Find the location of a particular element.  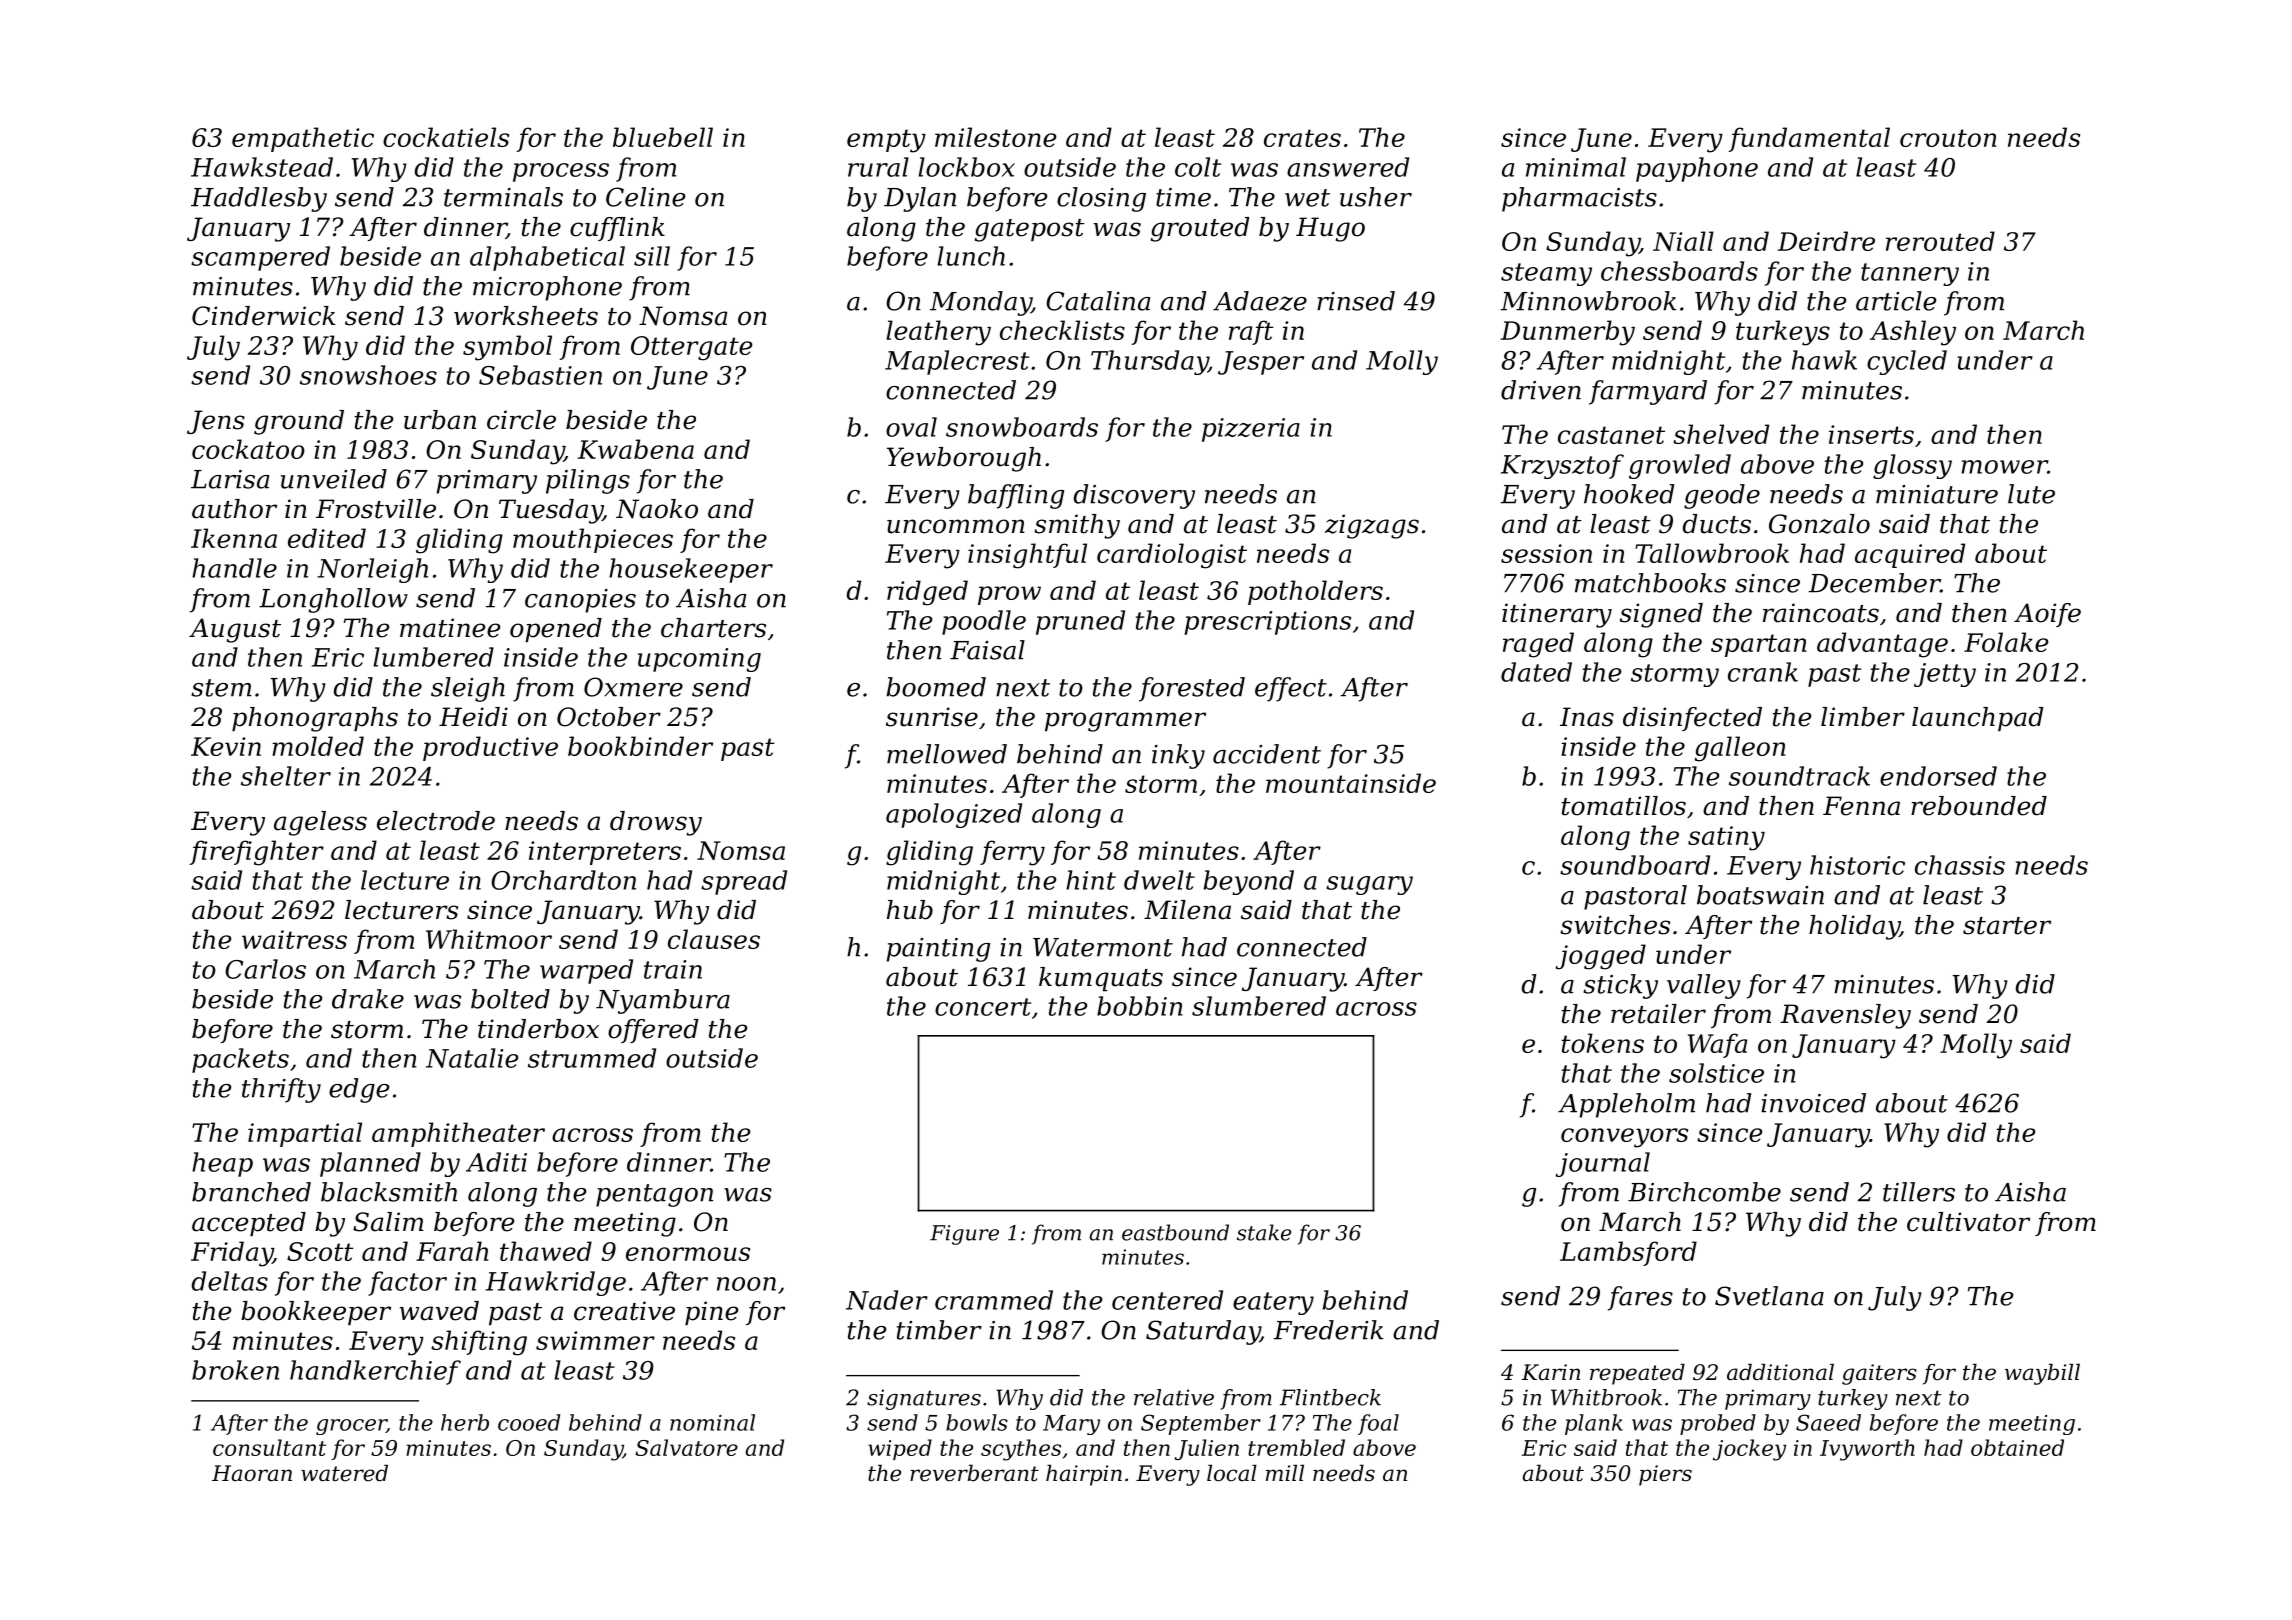

leathery is located at coordinates (938, 333).
